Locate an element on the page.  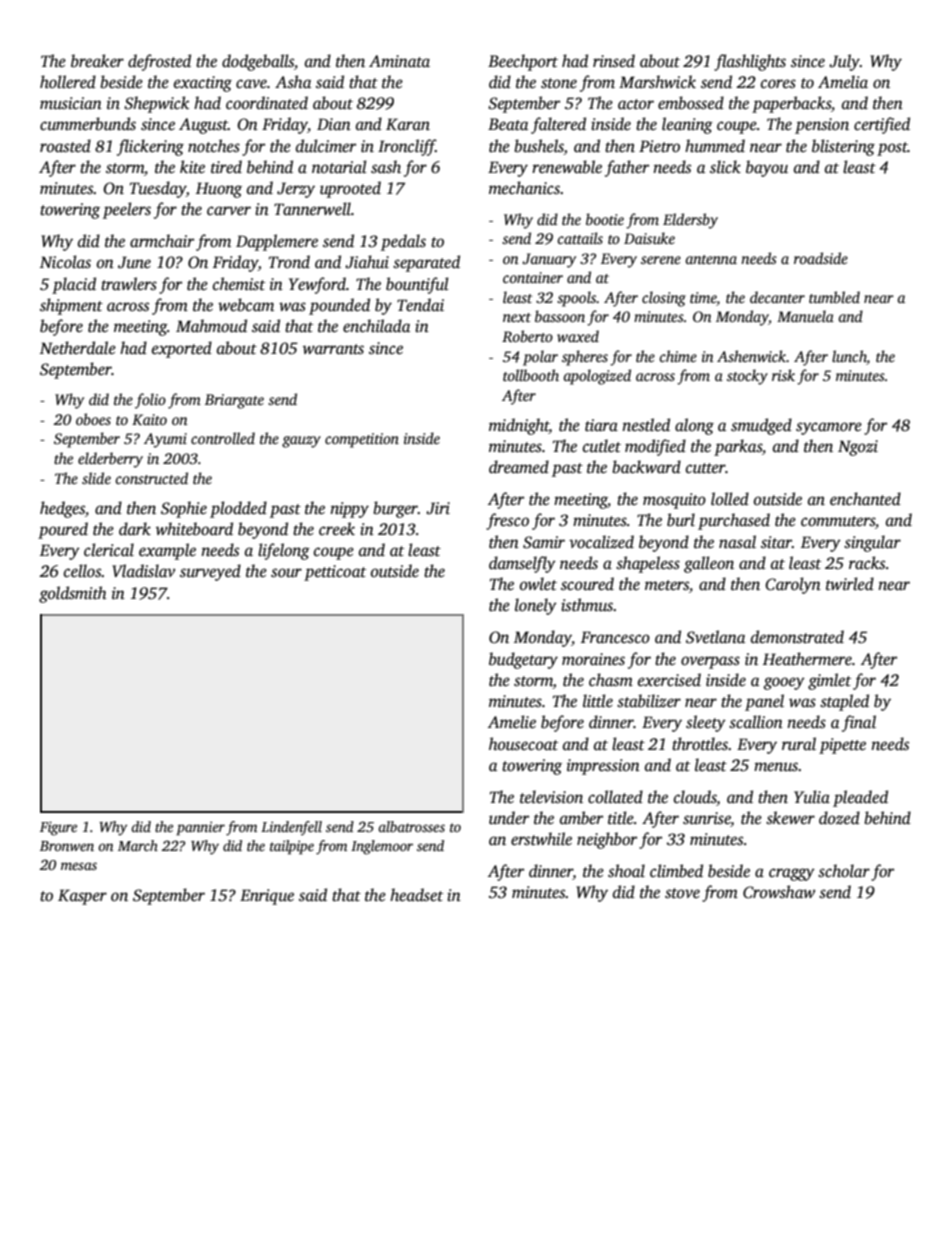
flashlights is located at coordinates (750, 62).
